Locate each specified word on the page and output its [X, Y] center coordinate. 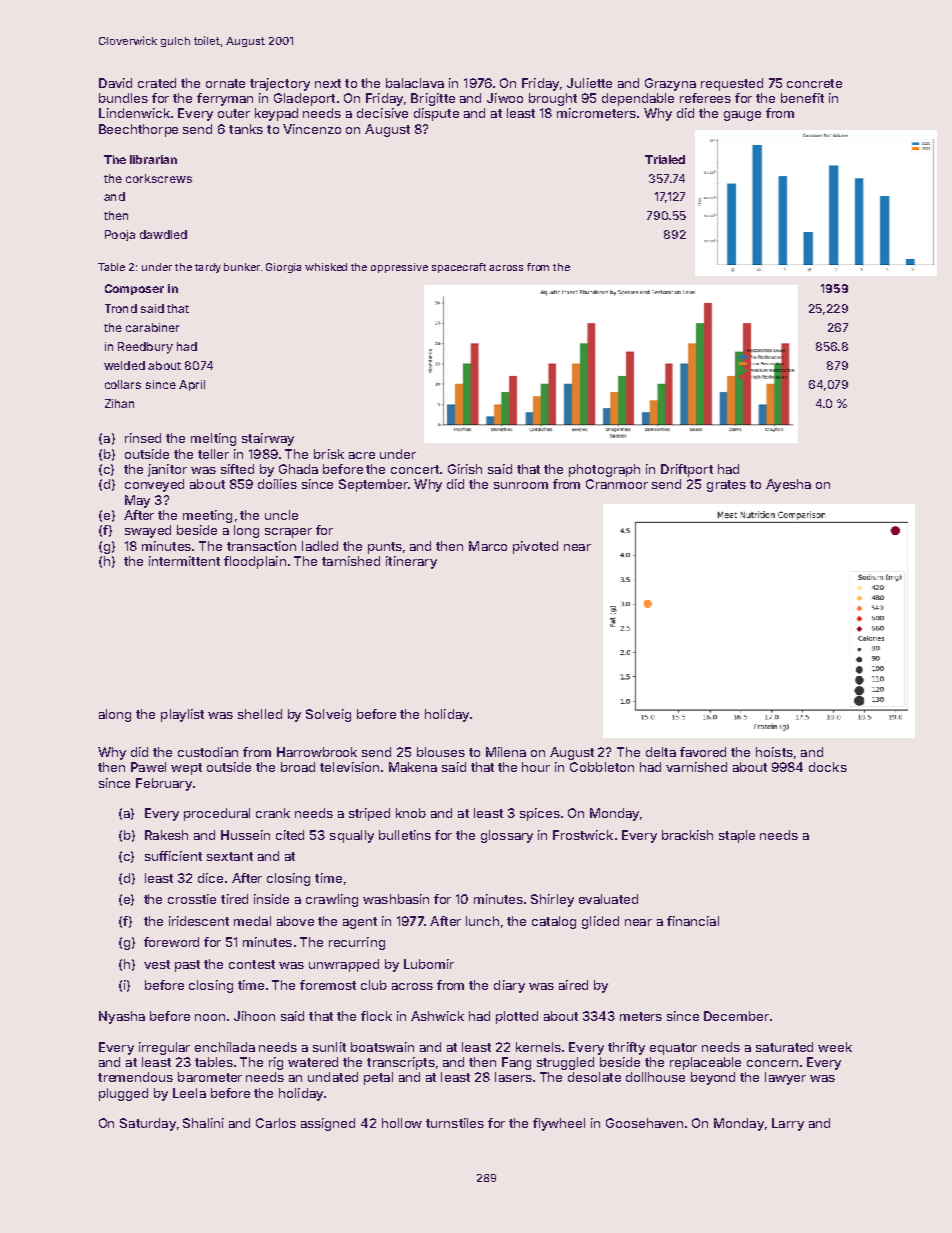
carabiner [152, 327]
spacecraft [459, 268]
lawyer [785, 1078]
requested [732, 84]
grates [726, 486]
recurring [357, 943]
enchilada [225, 1047]
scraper [288, 533]
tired [234, 899]
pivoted [535, 547]
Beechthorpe [138, 130]
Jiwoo [505, 98]
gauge [742, 116]
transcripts [401, 1063]
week [835, 1047]
